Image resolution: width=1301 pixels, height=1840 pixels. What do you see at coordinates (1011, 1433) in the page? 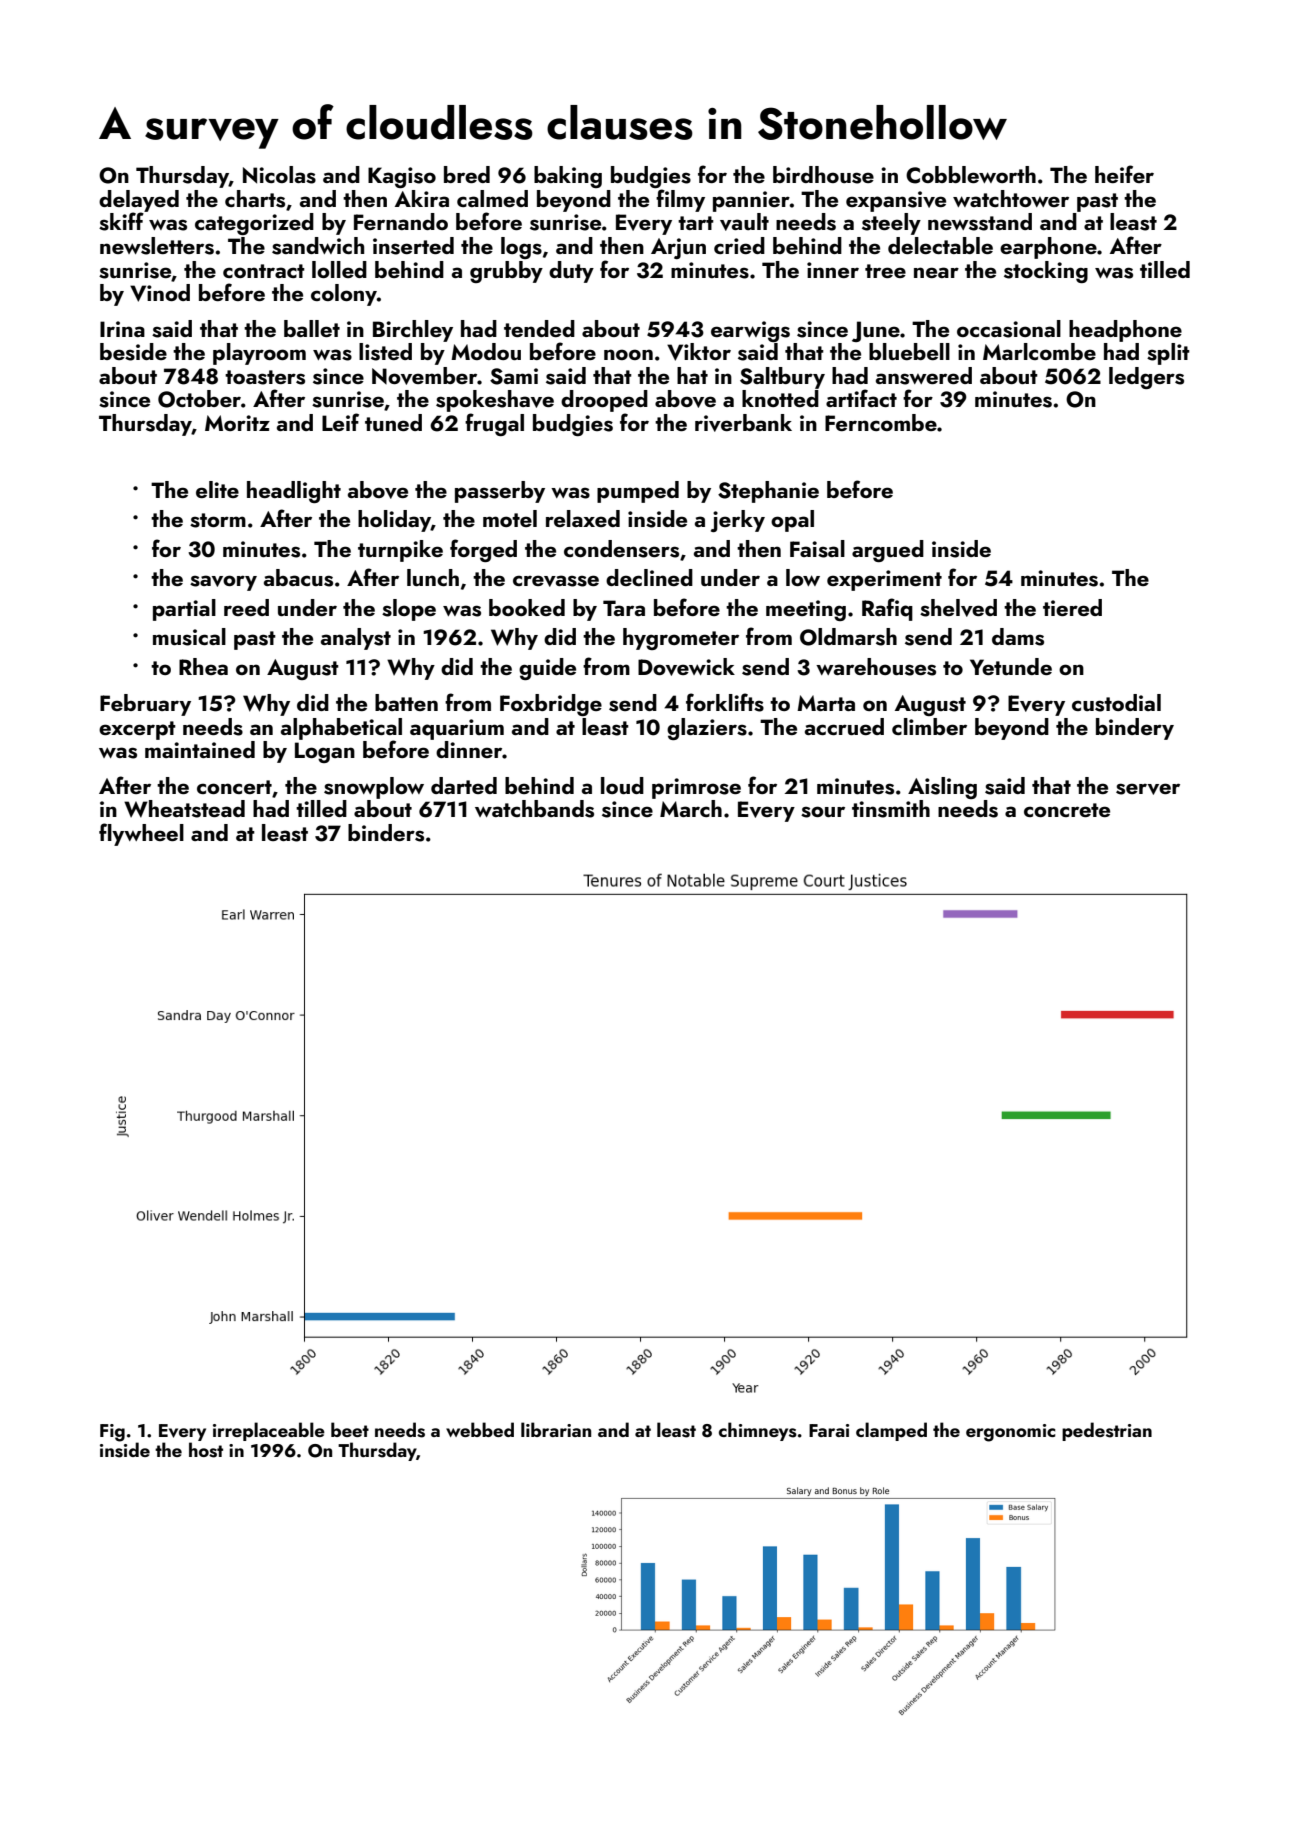
I see `ergonomic` at bounding box center [1011, 1433].
